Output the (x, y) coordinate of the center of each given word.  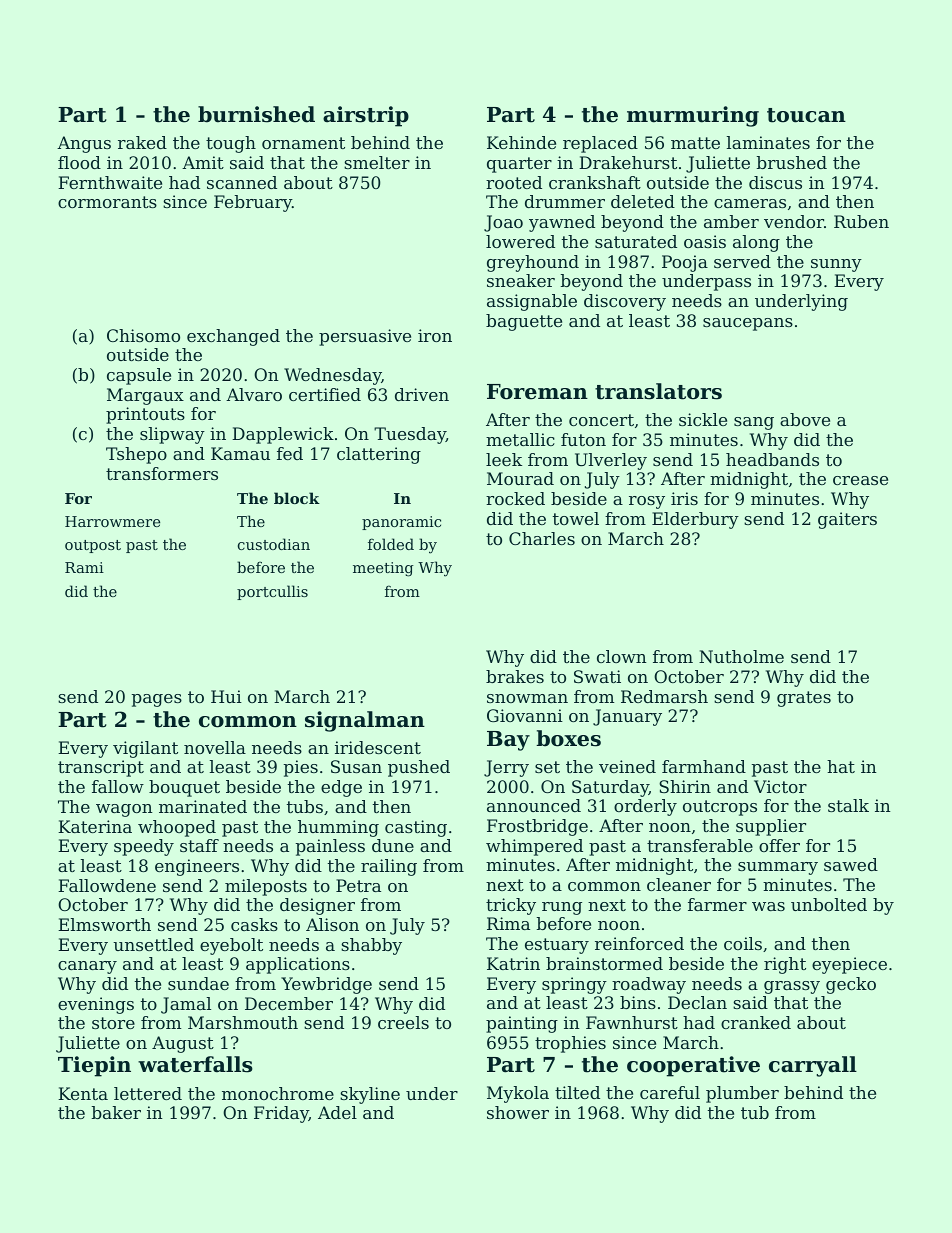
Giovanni (525, 715)
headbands (772, 459)
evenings (96, 1005)
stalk (848, 805)
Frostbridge (537, 827)
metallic (520, 439)
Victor (780, 786)
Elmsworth (104, 924)
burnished (256, 114)
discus (775, 182)
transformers (162, 473)
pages (157, 700)
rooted (514, 182)
